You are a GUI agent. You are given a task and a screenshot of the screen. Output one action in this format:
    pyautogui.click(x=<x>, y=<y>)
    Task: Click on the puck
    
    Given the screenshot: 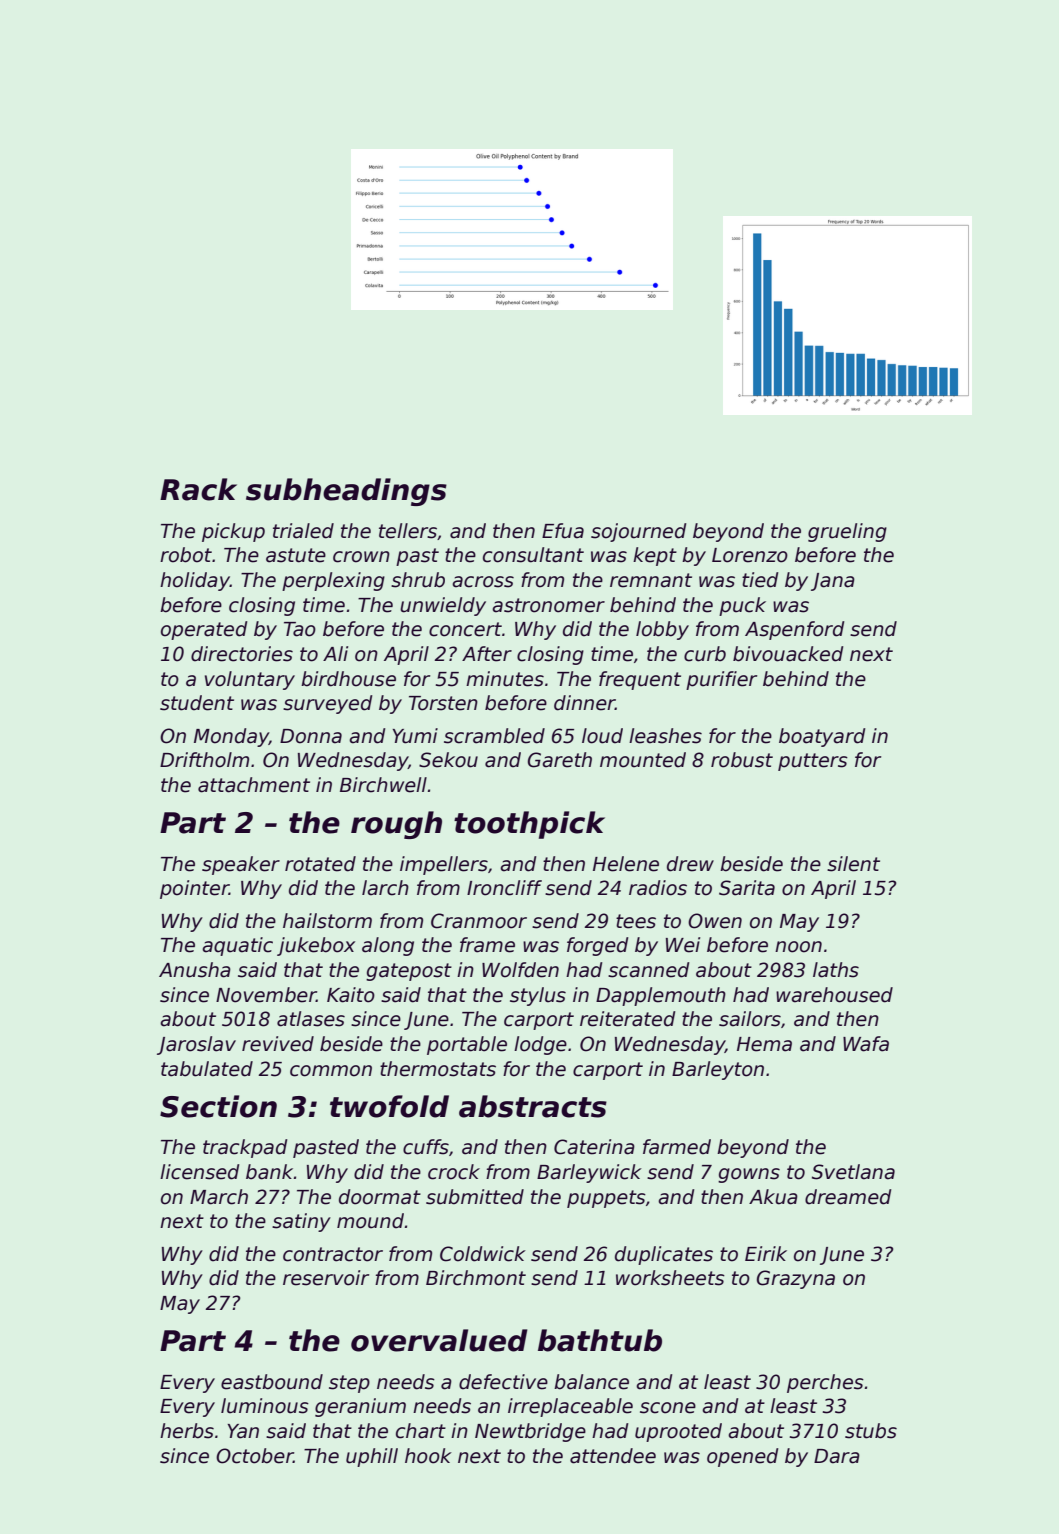 What is the action you would take?
    pyautogui.click(x=742, y=606)
